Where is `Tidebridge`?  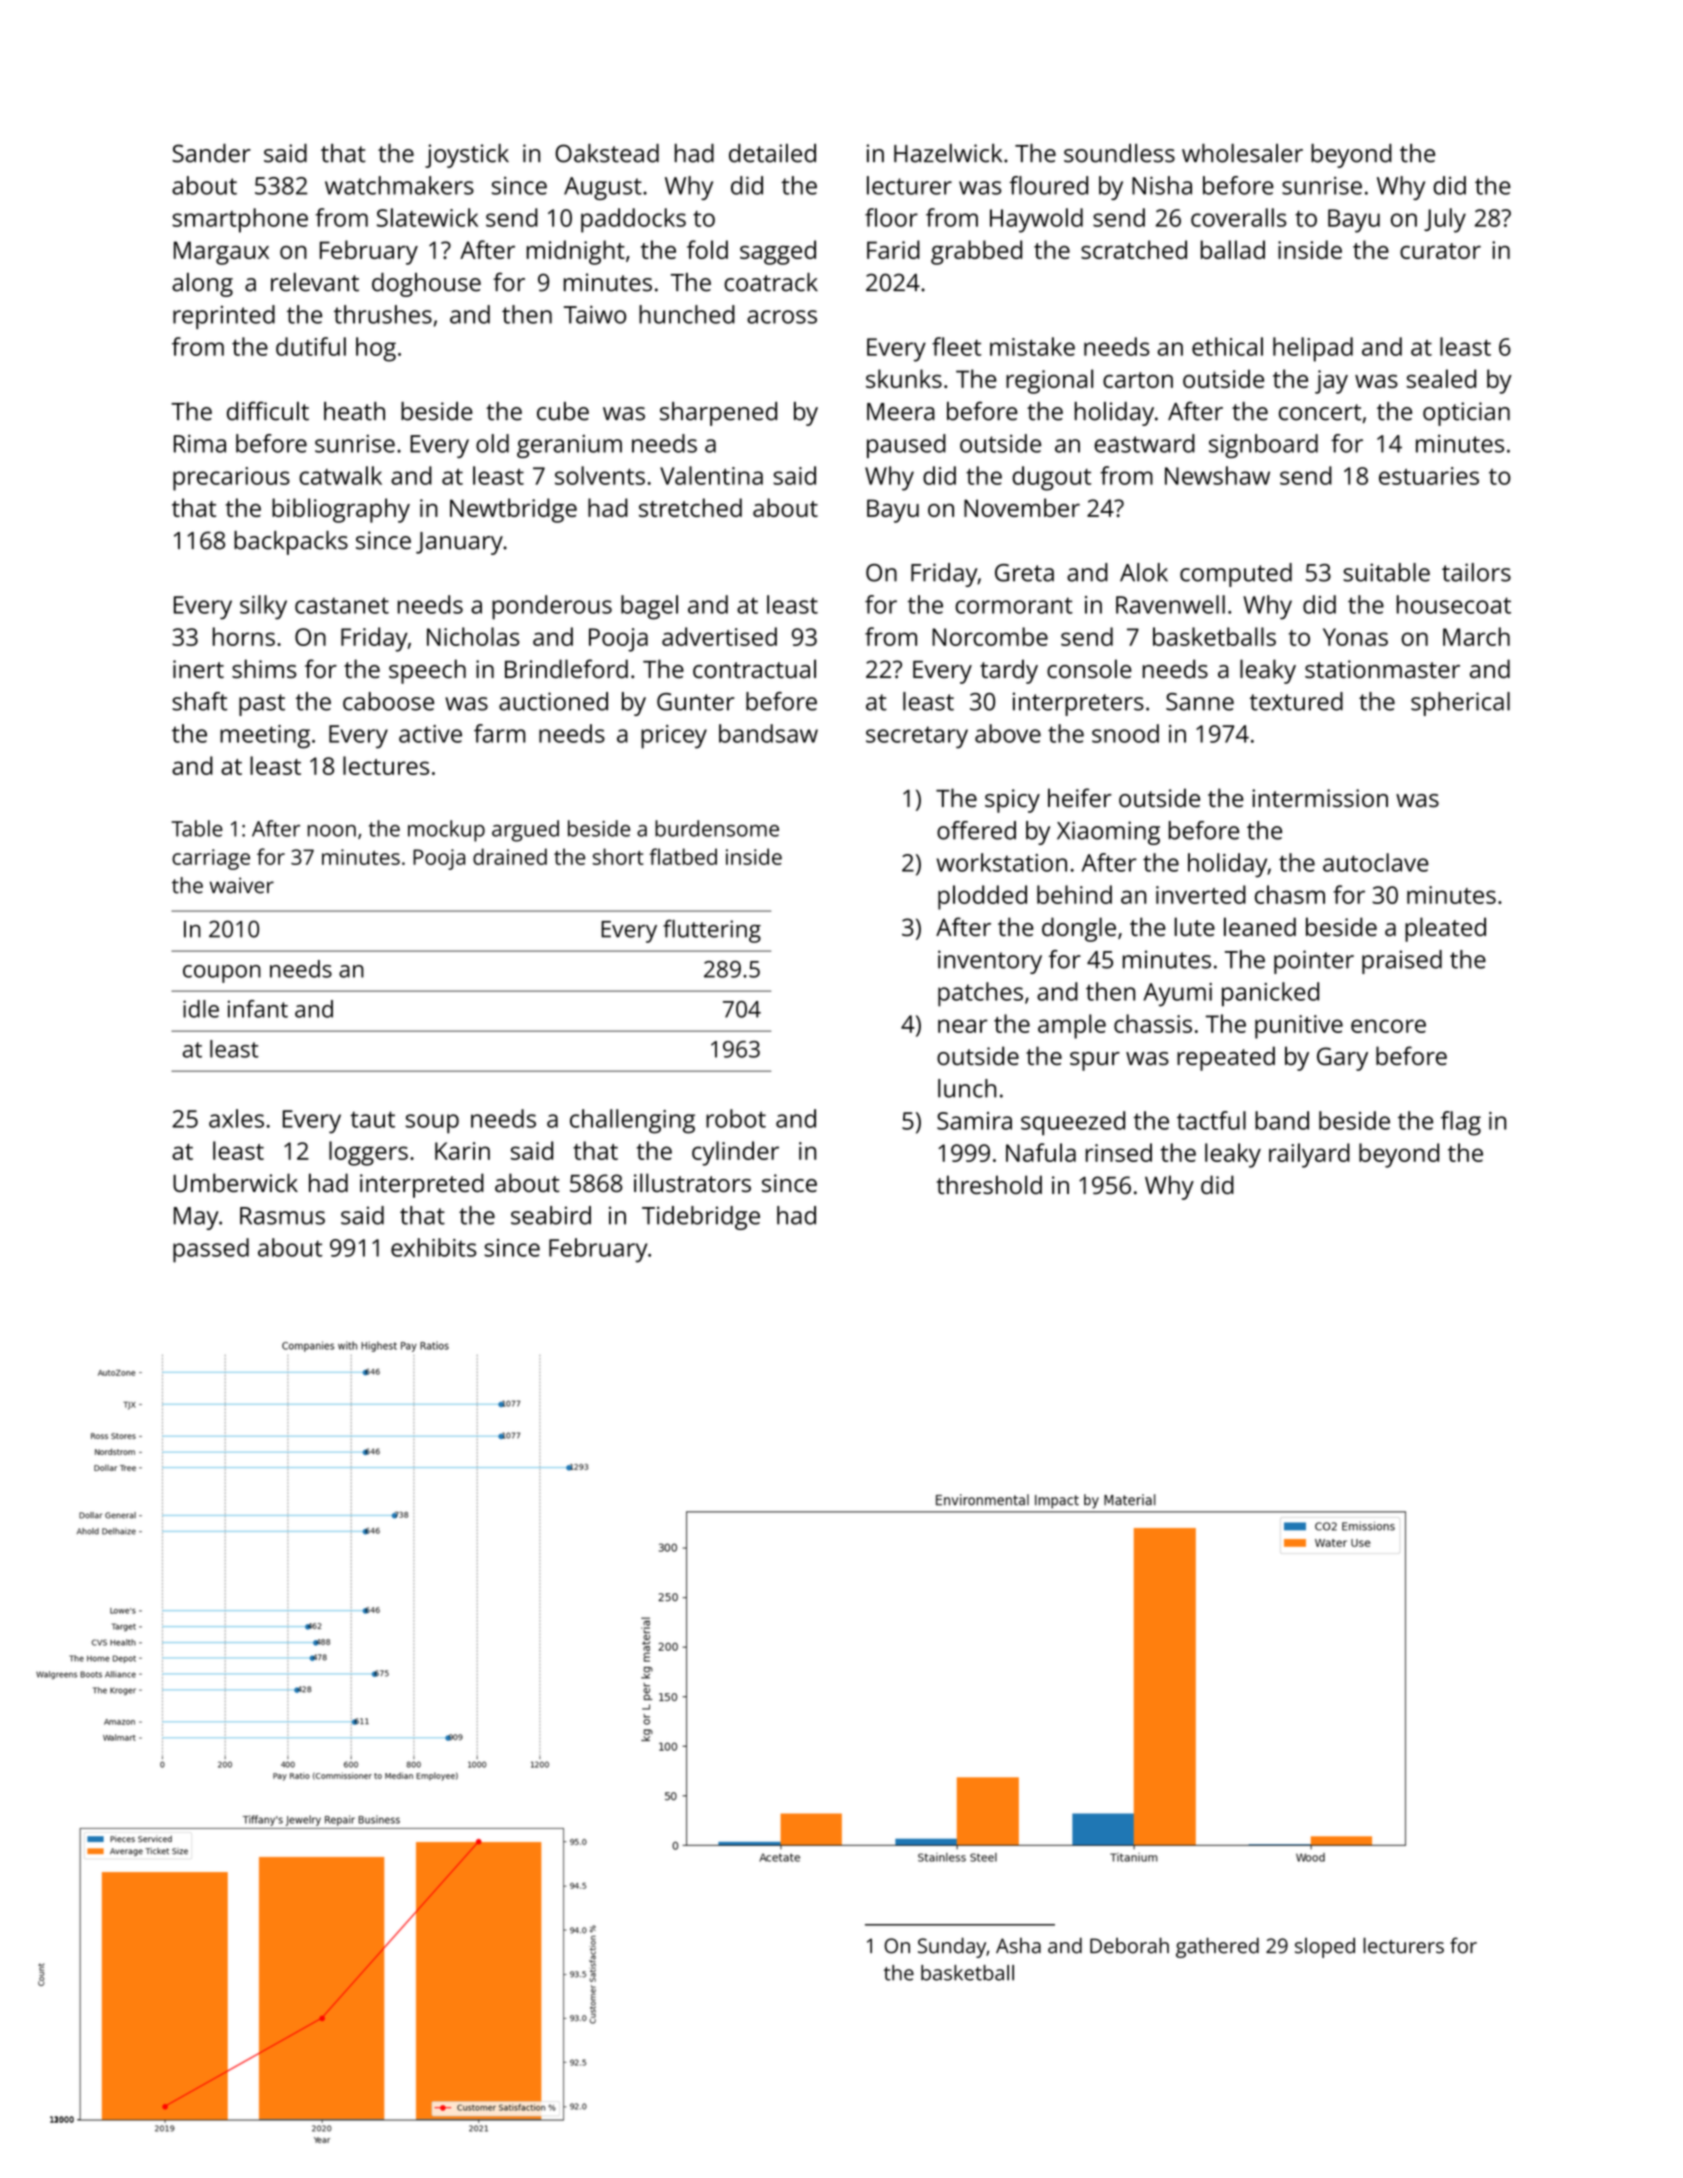 Tidebridge is located at coordinates (701, 1218).
